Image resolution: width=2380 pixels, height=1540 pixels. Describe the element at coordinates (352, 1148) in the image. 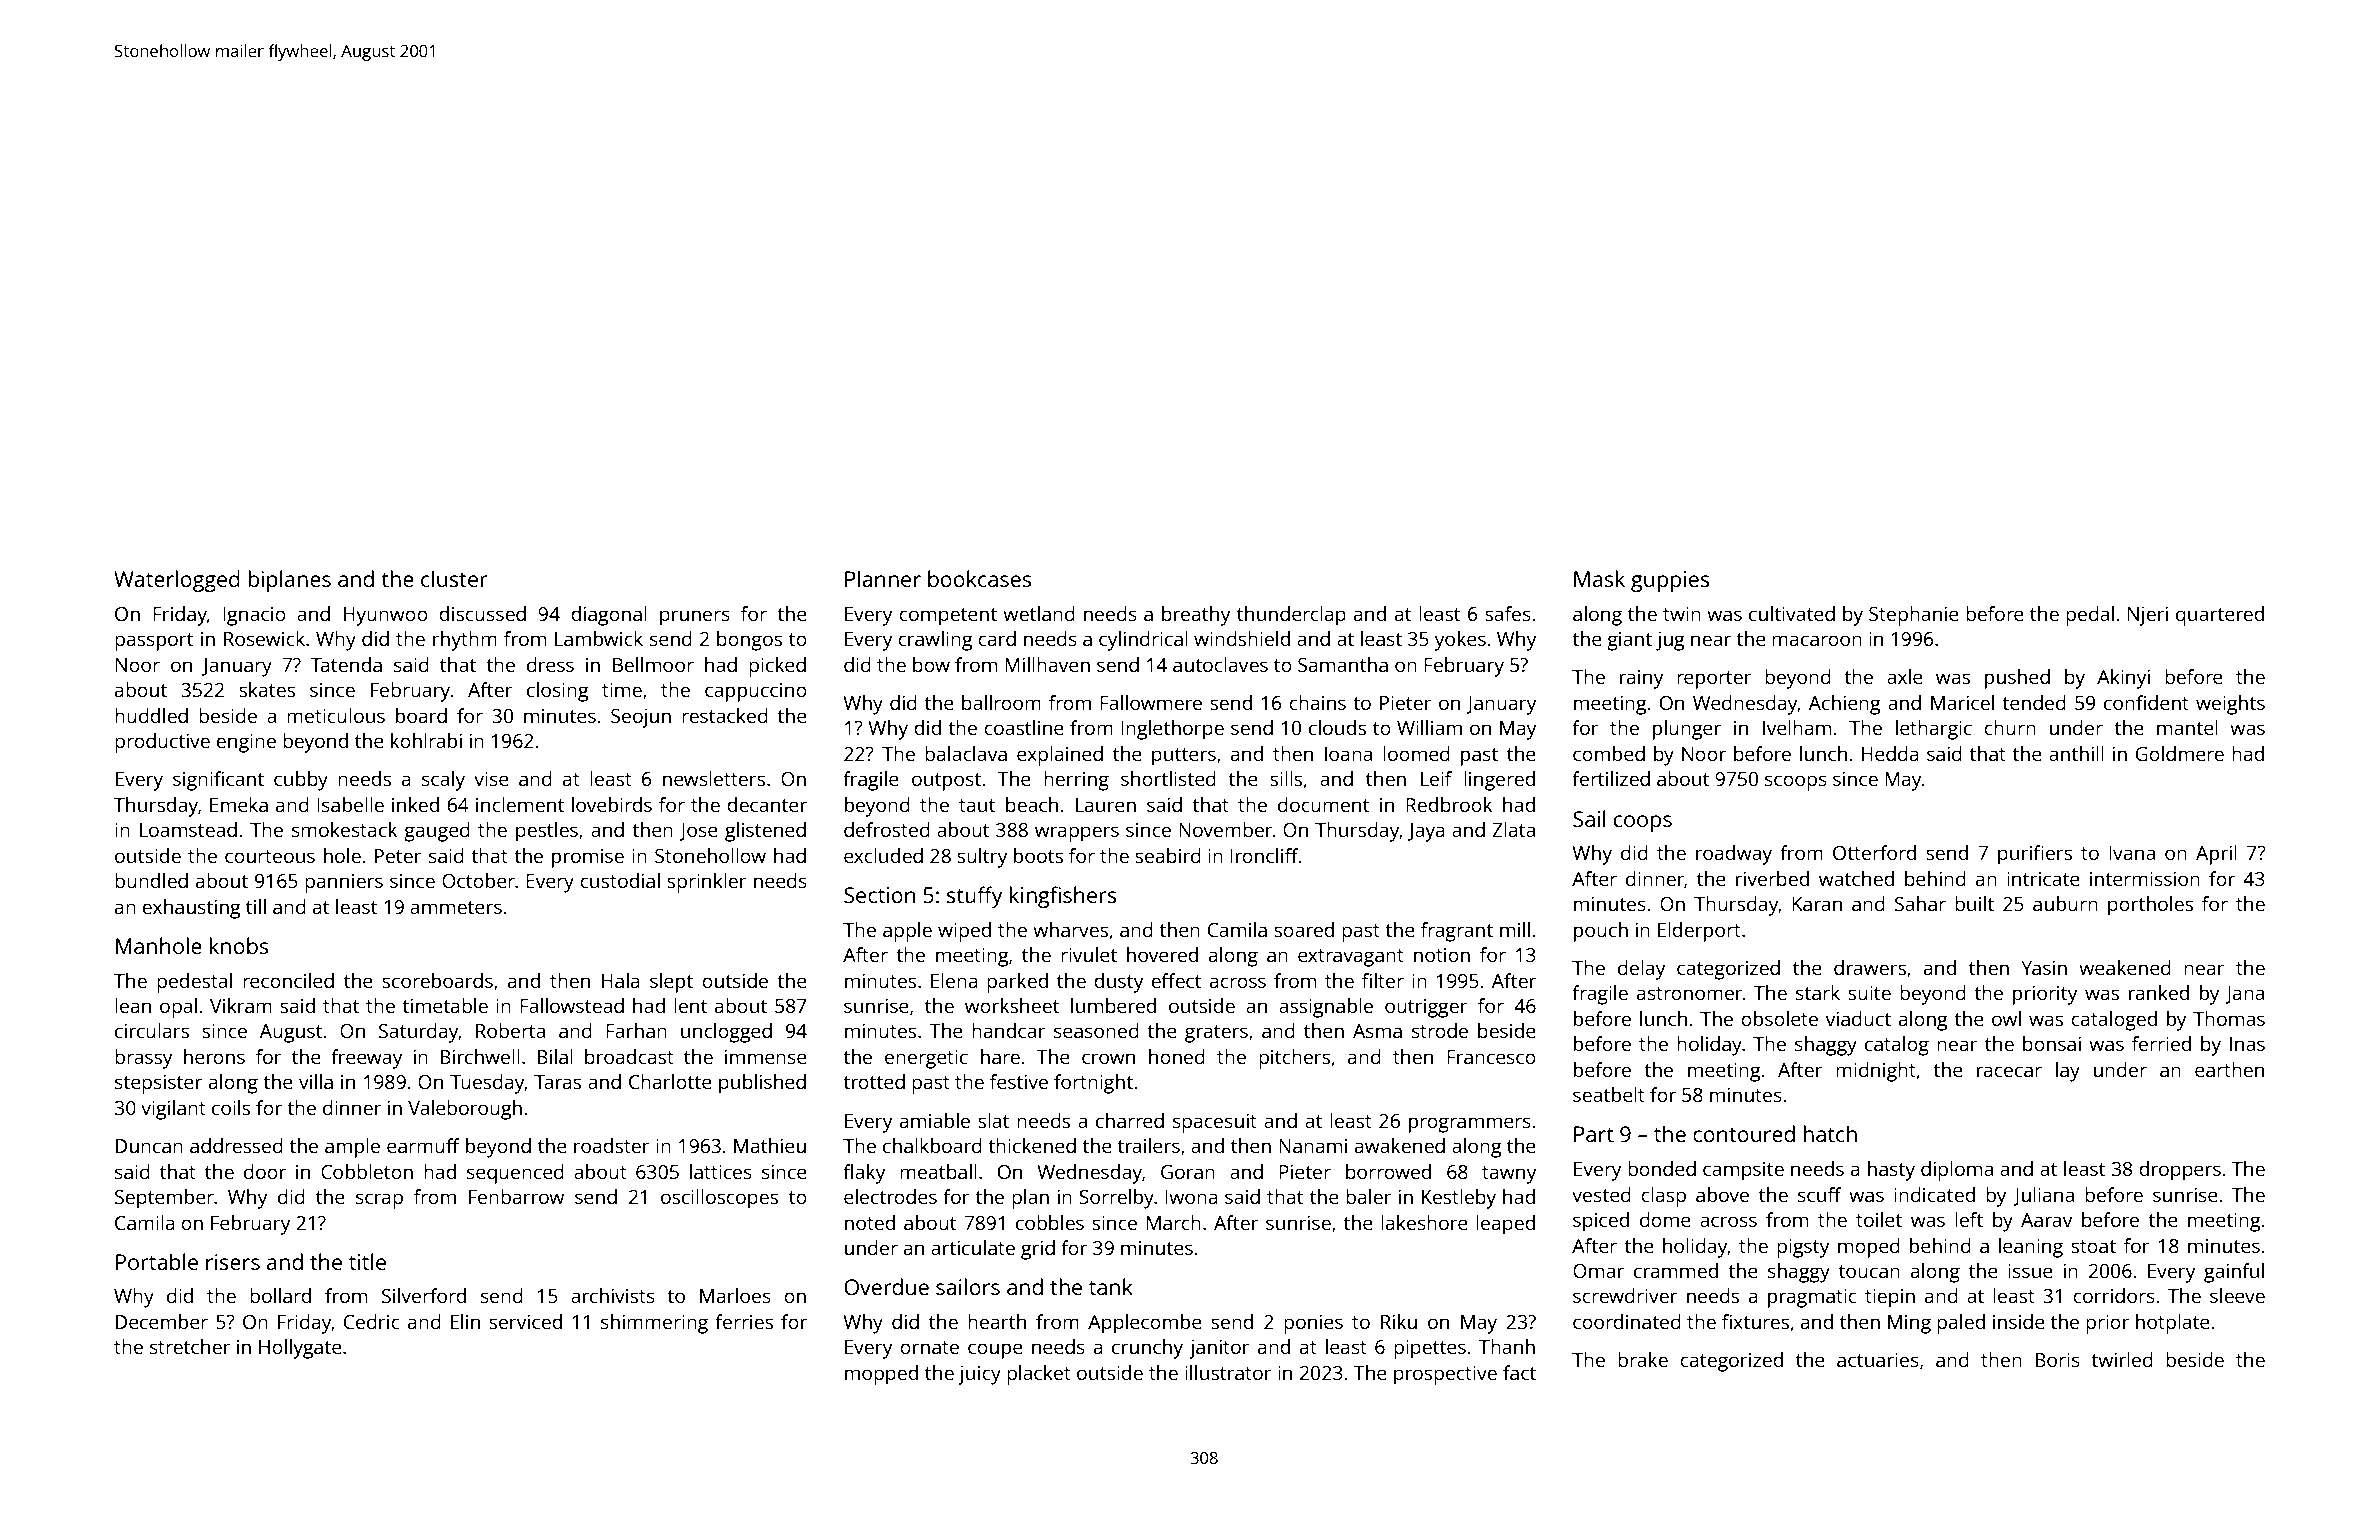

I see `ample` at that location.
